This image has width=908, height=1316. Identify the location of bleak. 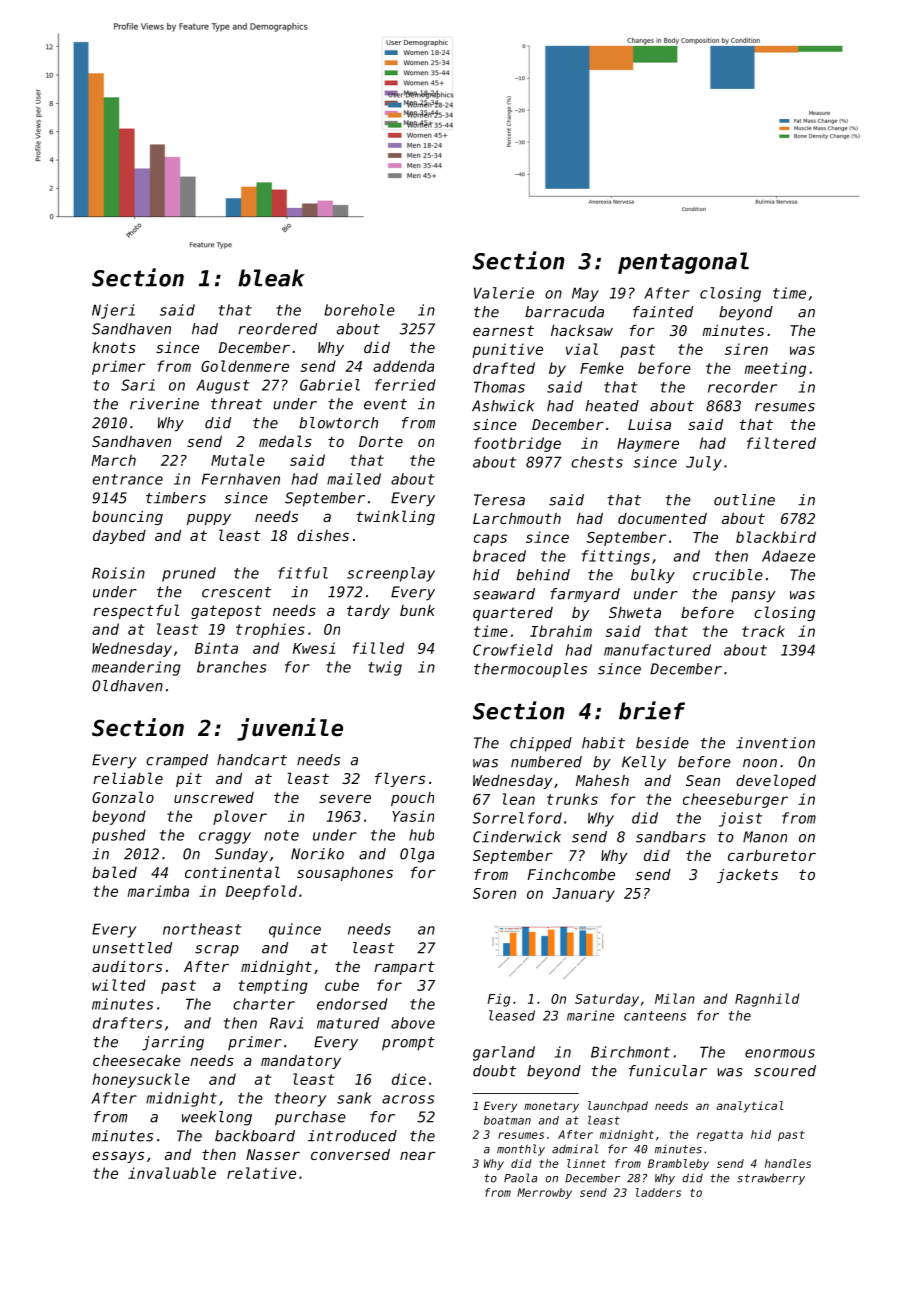
(271, 278).
